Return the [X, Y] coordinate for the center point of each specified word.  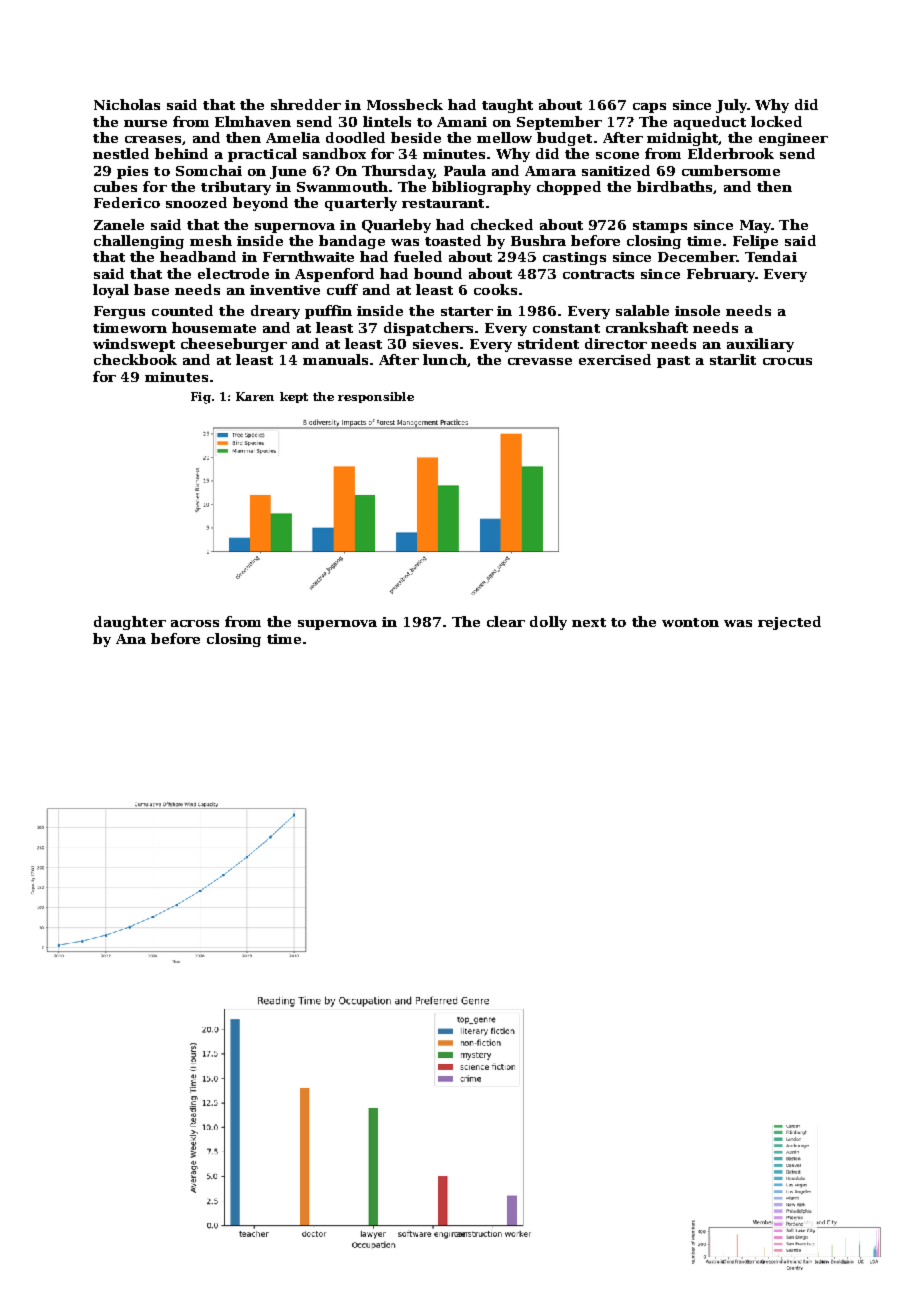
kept [294, 397]
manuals [335, 359]
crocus [787, 361]
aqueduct [710, 123]
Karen [255, 396]
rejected [789, 623]
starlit [733, 359]
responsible [376, 397]
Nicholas [127, 104]
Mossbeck [405, 104]
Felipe [755, 242]
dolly [548, 623]
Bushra [538, 240]
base [151, 289]
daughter [130, 623]
